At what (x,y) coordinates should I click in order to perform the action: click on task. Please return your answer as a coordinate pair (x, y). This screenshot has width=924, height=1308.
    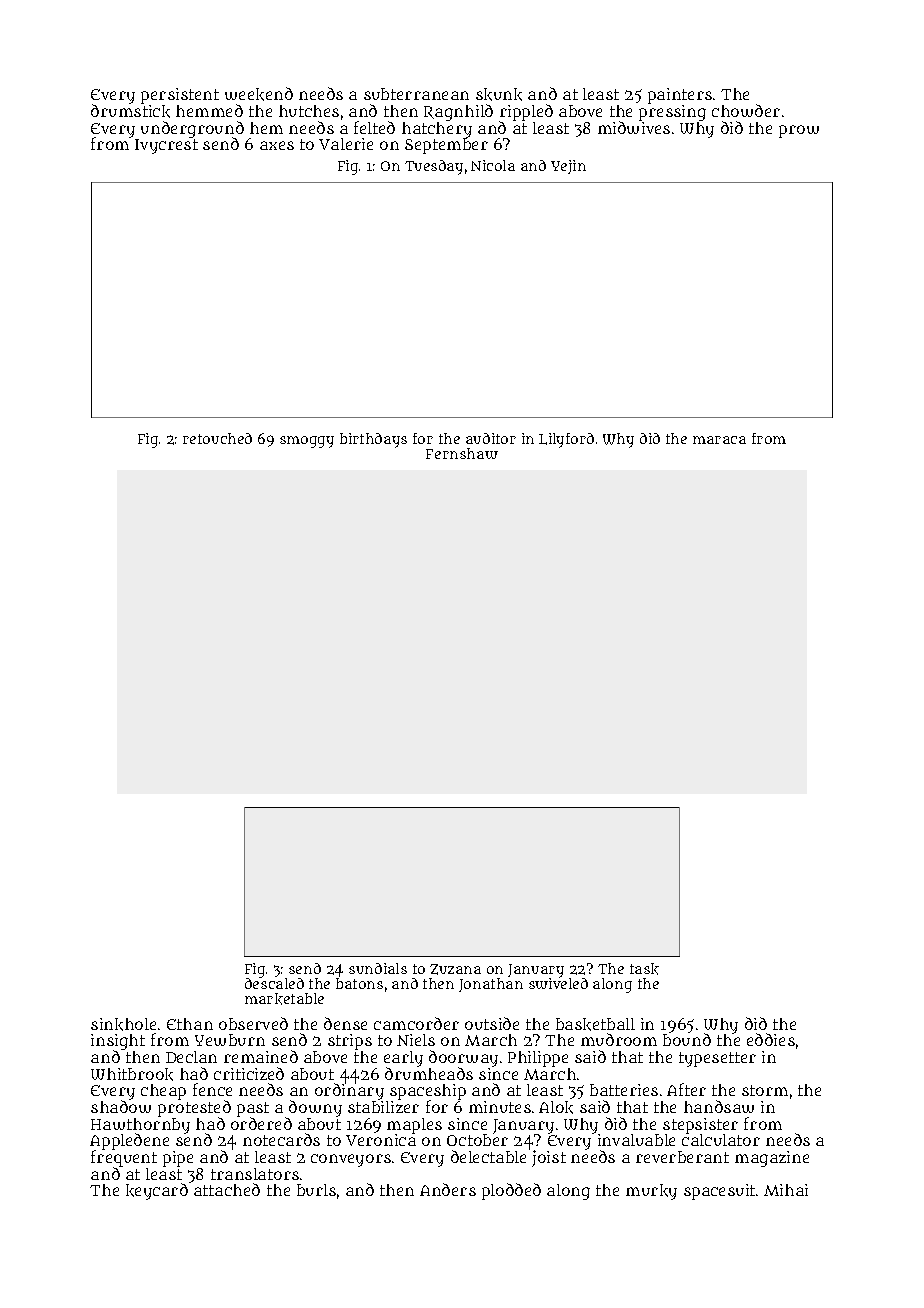
    Looking at the image, I should click on (644, 969).
